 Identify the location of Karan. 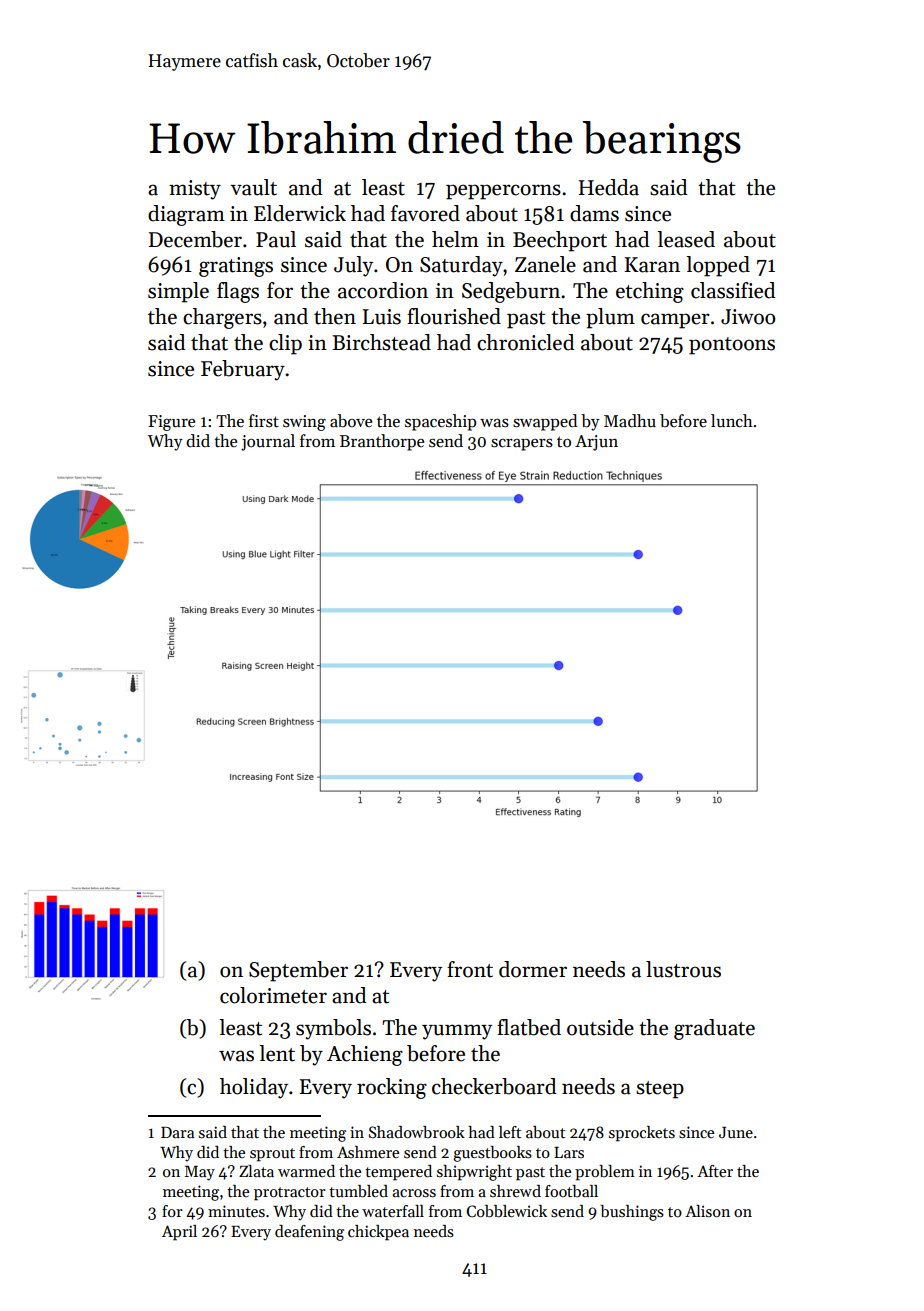
(652, 265).
